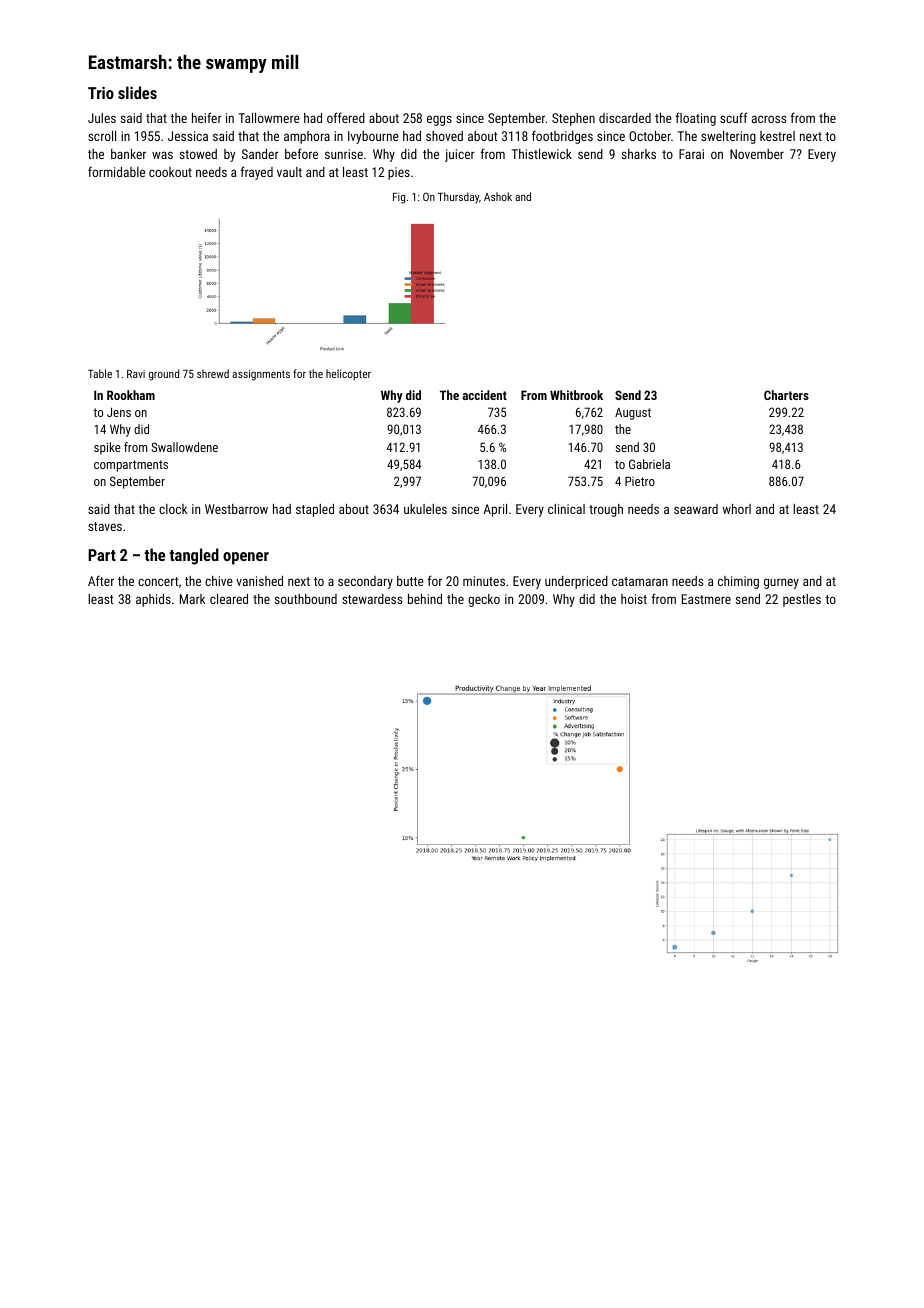 The height and width of the document is (1308, 924). I want to click on sharks, so click(639, 154).
